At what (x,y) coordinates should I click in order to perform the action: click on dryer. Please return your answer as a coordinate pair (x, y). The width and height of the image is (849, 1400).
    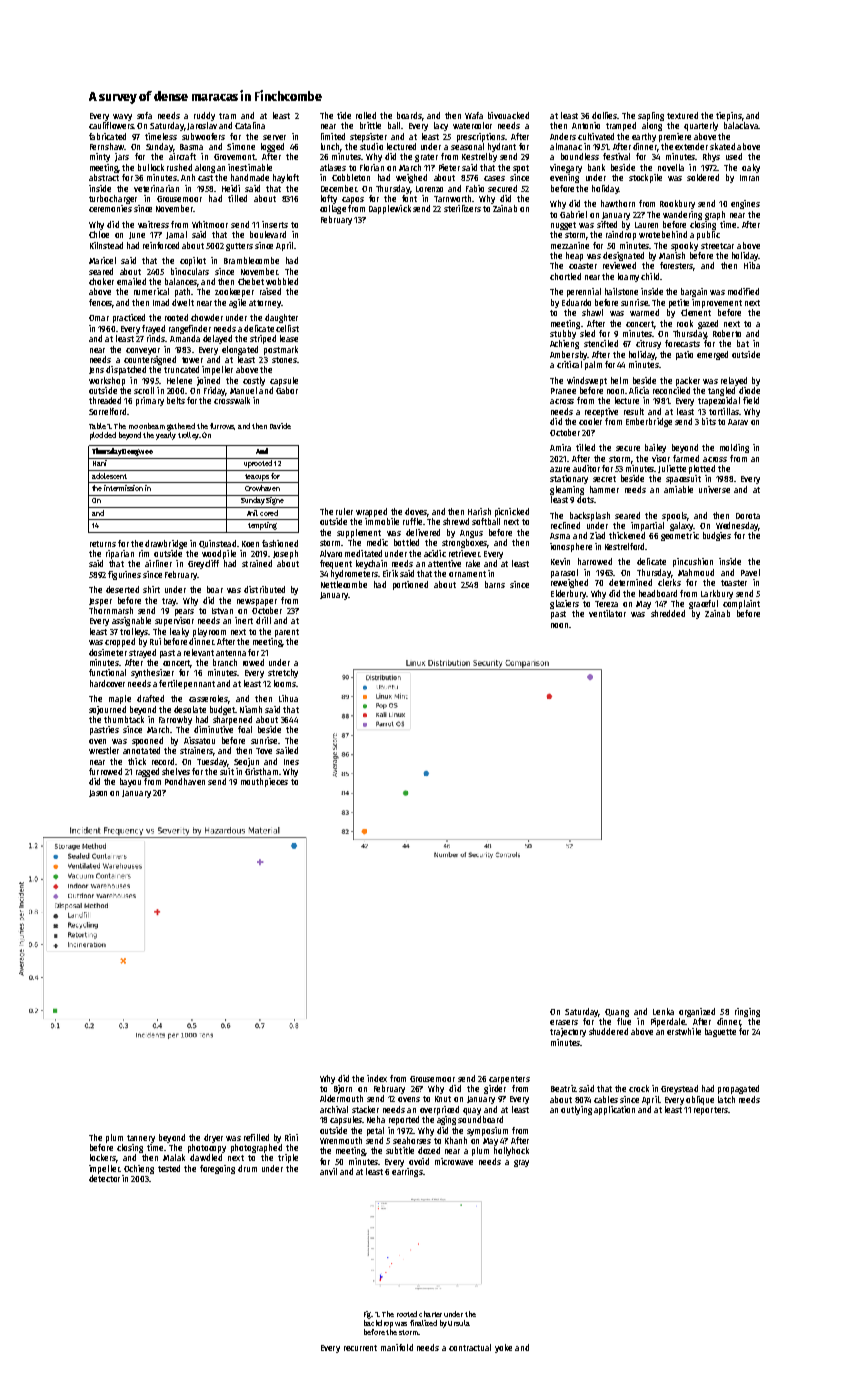
    Looking at the image, I should click on (213, 1138).
